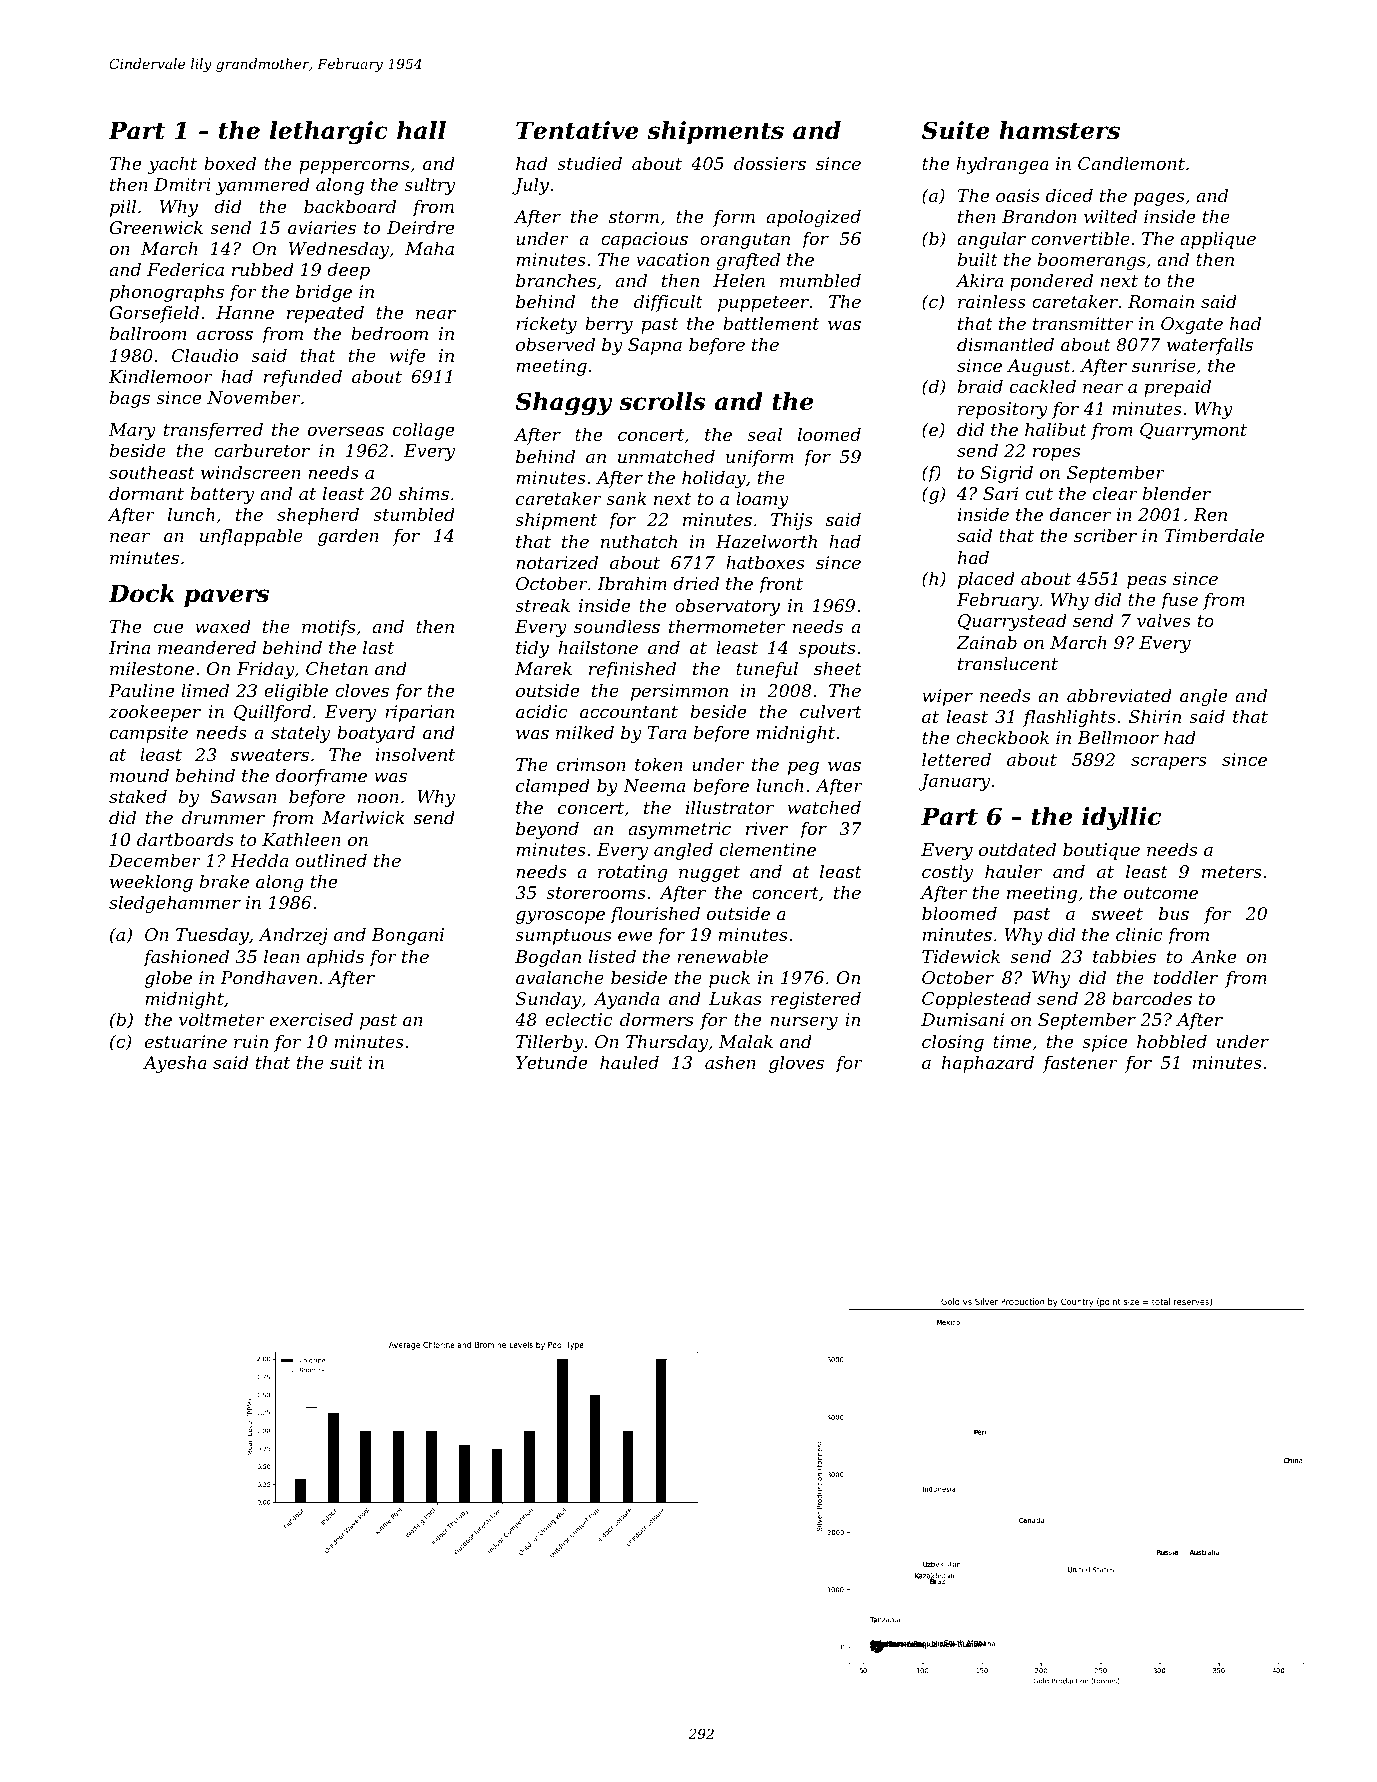 Image resolution: width=1377 pixels, height=1782 pixels. Describe the element at coordinates (947, 697) in the screenshot. I see `wiper` at that location.
